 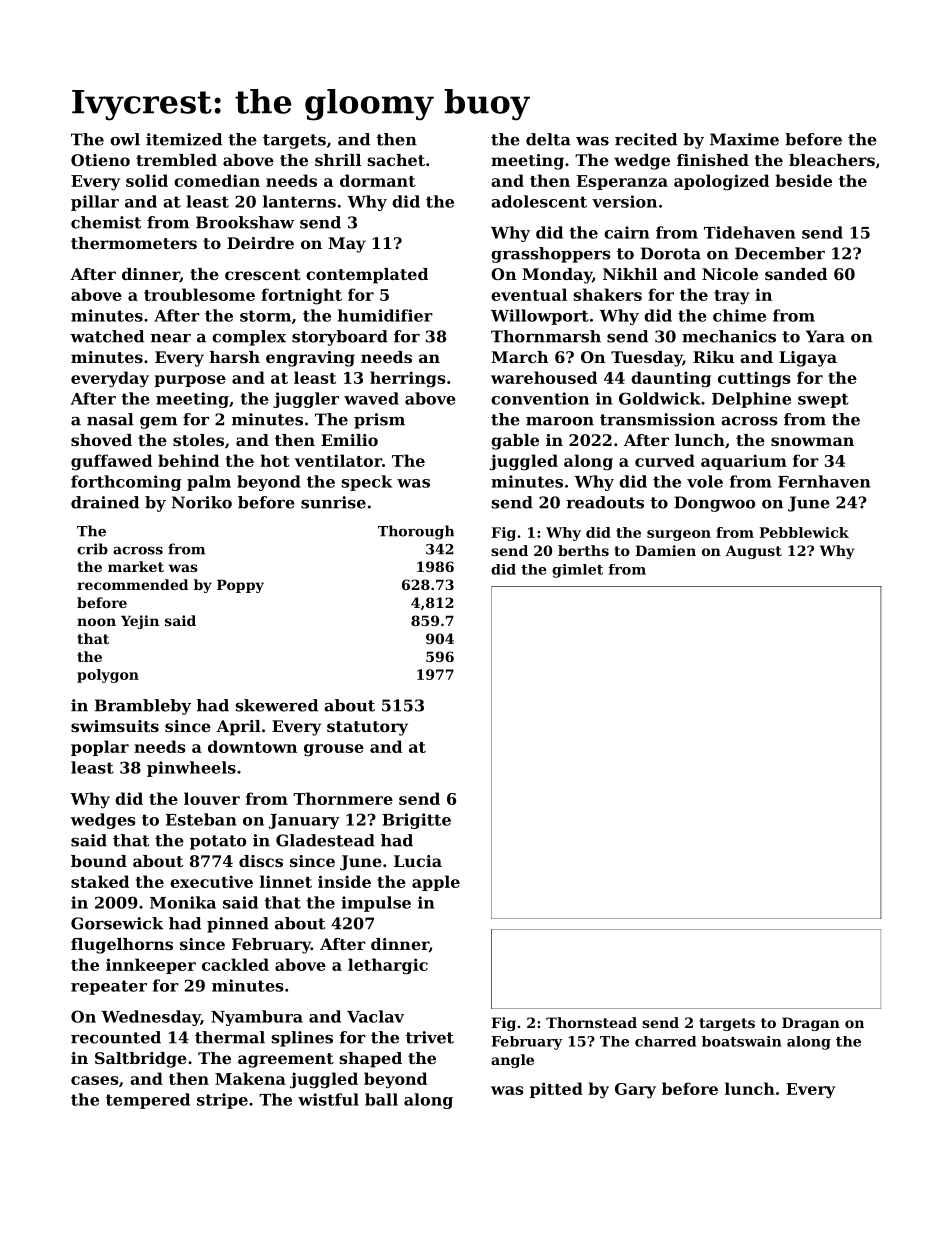 What do you see at coordinates (665, 1041) in the screenshot?
I see `charred` at bounding box center [665, 1041].
